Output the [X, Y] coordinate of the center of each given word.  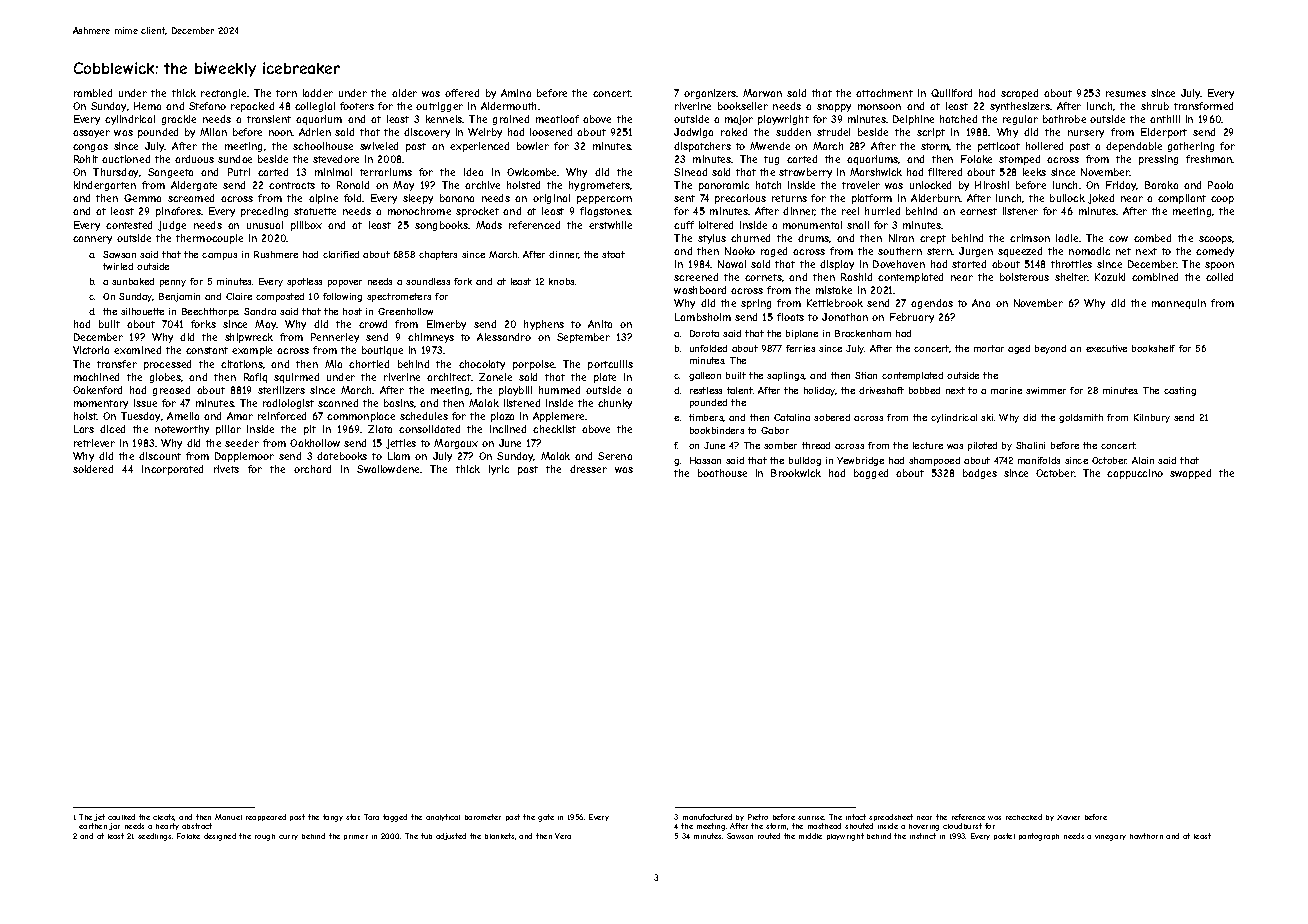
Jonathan [845, 317]
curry [288, 837]
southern [900, 251]
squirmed [296, 378]
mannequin [1179, 304]
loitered [716, 225]
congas [90, 148]
